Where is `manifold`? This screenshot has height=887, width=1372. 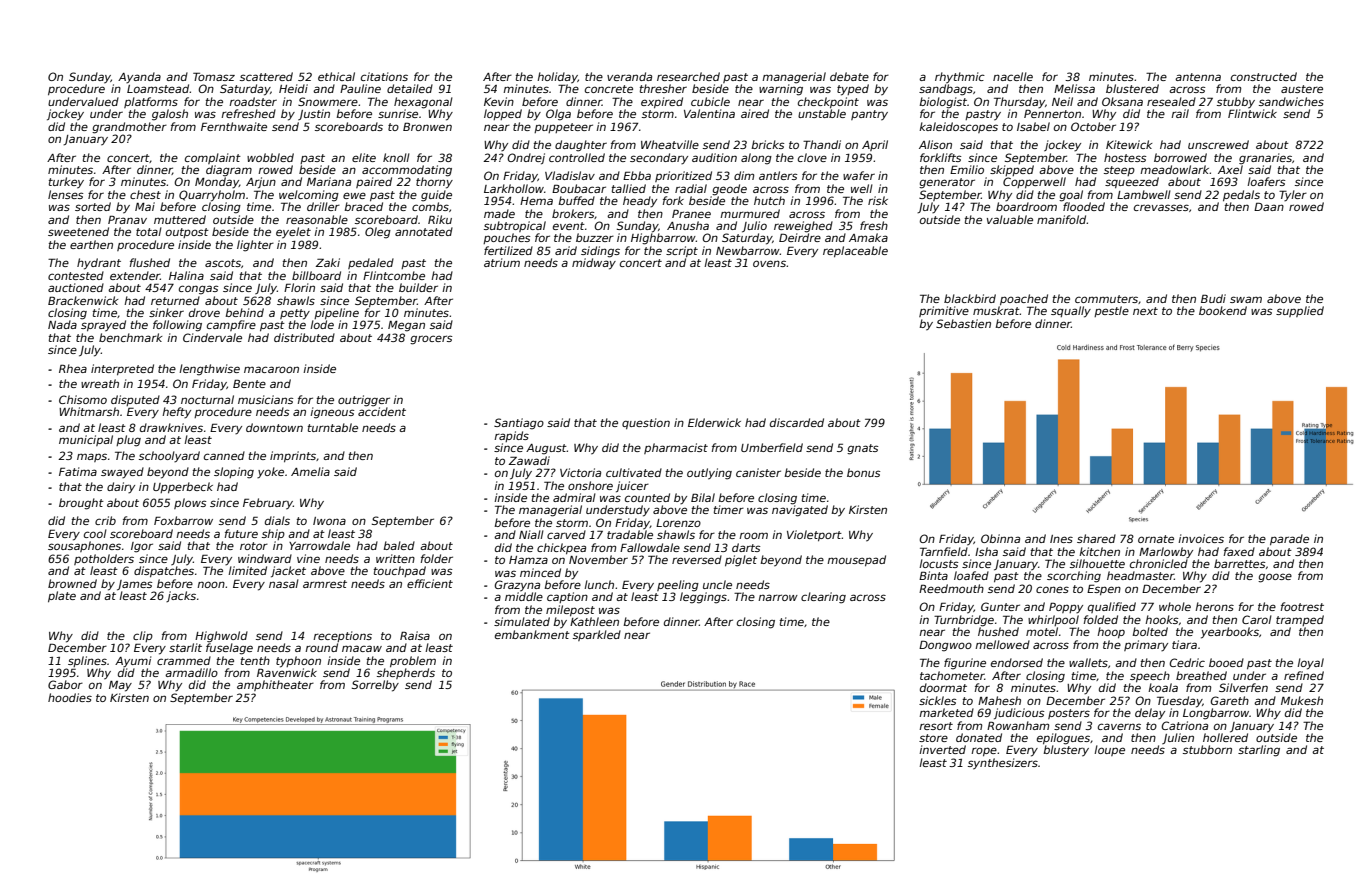 manifold is located at coordinates (1062, 219).
